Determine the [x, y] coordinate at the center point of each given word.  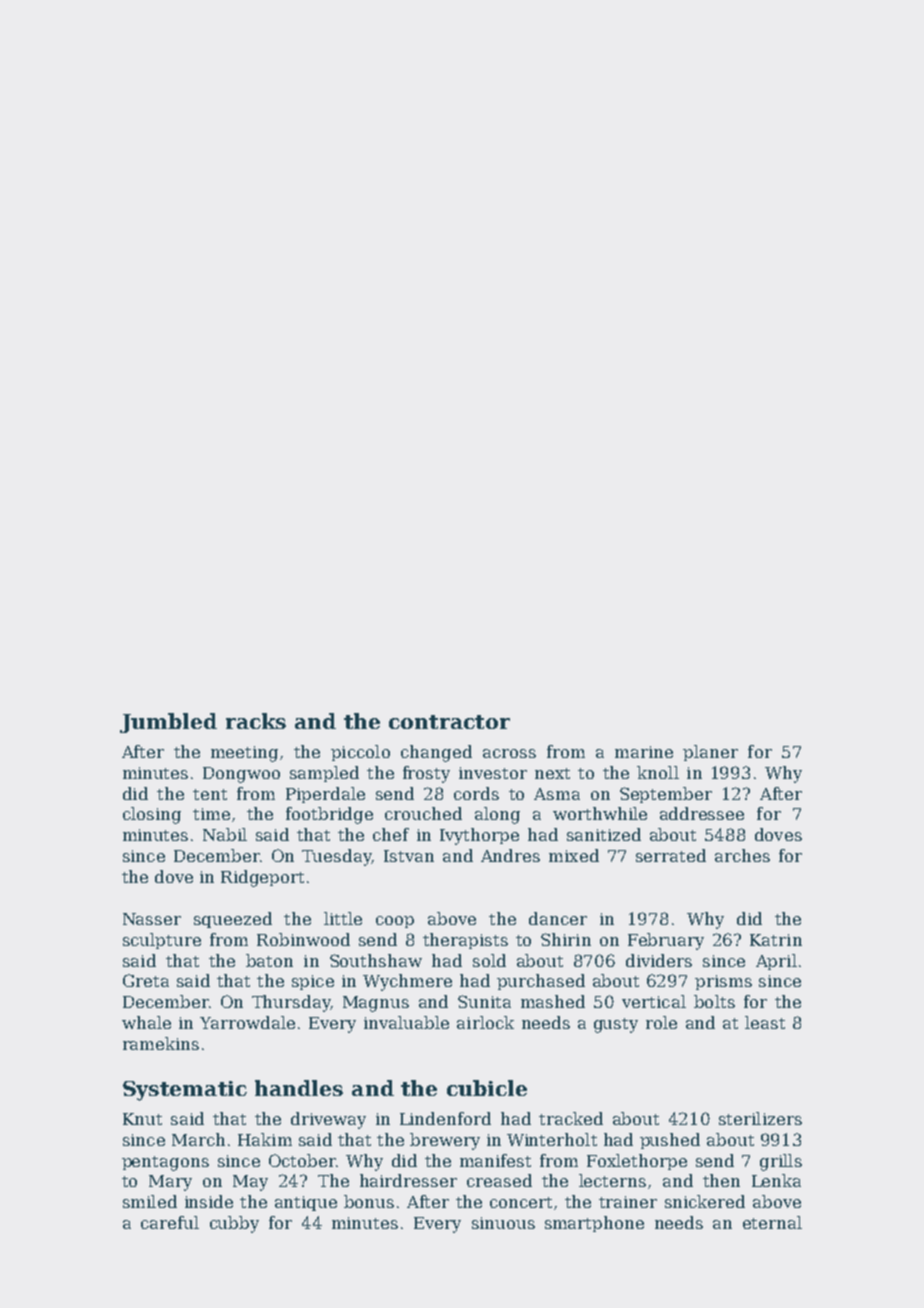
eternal [772, 1222]
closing [152, 815]
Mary [170, 1183]
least [765, 1022]
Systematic [185, 1091]
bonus [369, 1201]
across [509, 753]
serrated [671, 855]
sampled [324, 774]
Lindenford [445, 1118]
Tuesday [337, 857]
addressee [702, 813]
